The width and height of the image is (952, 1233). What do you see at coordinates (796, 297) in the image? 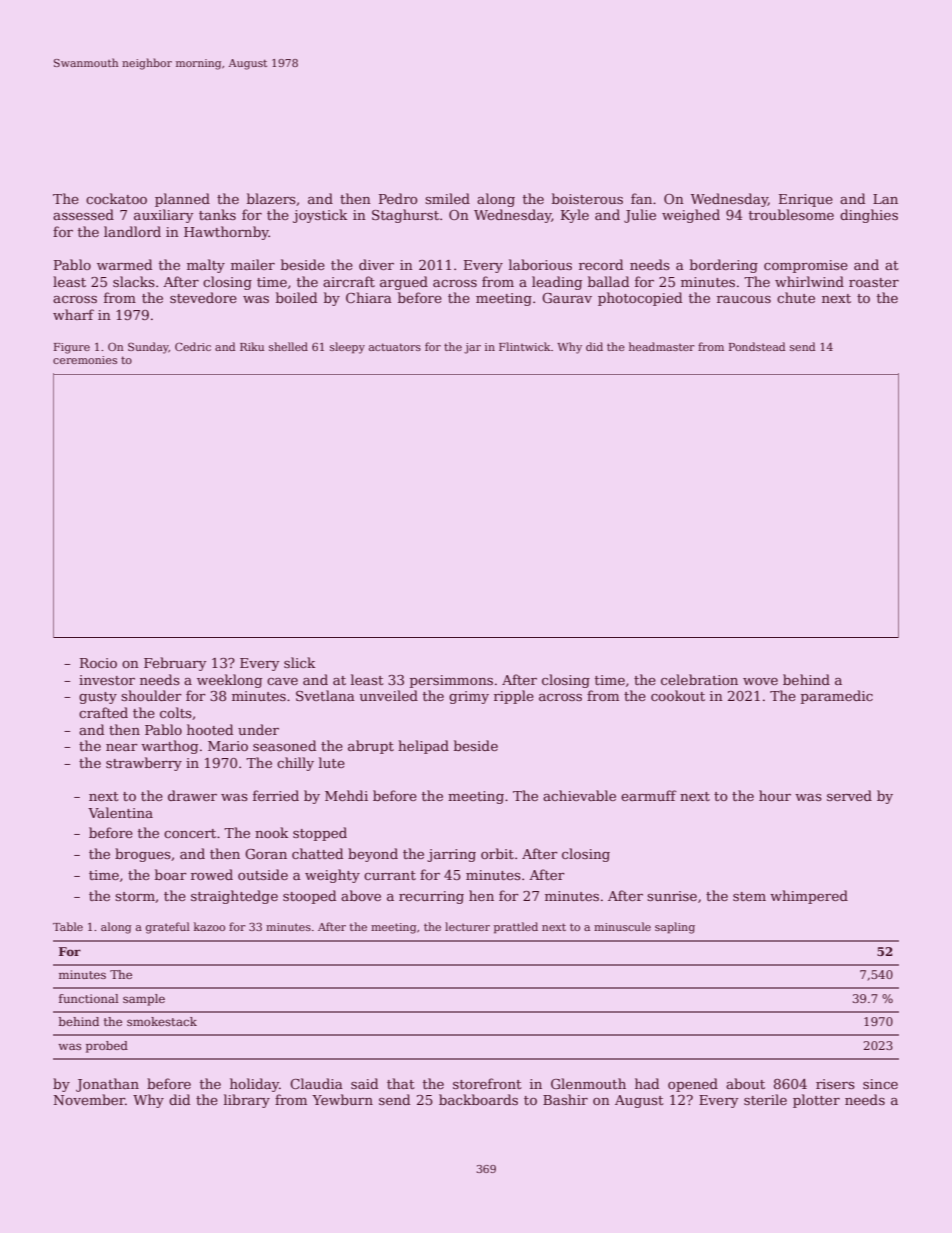
I see `chute` at bounding box center [796, 297].
